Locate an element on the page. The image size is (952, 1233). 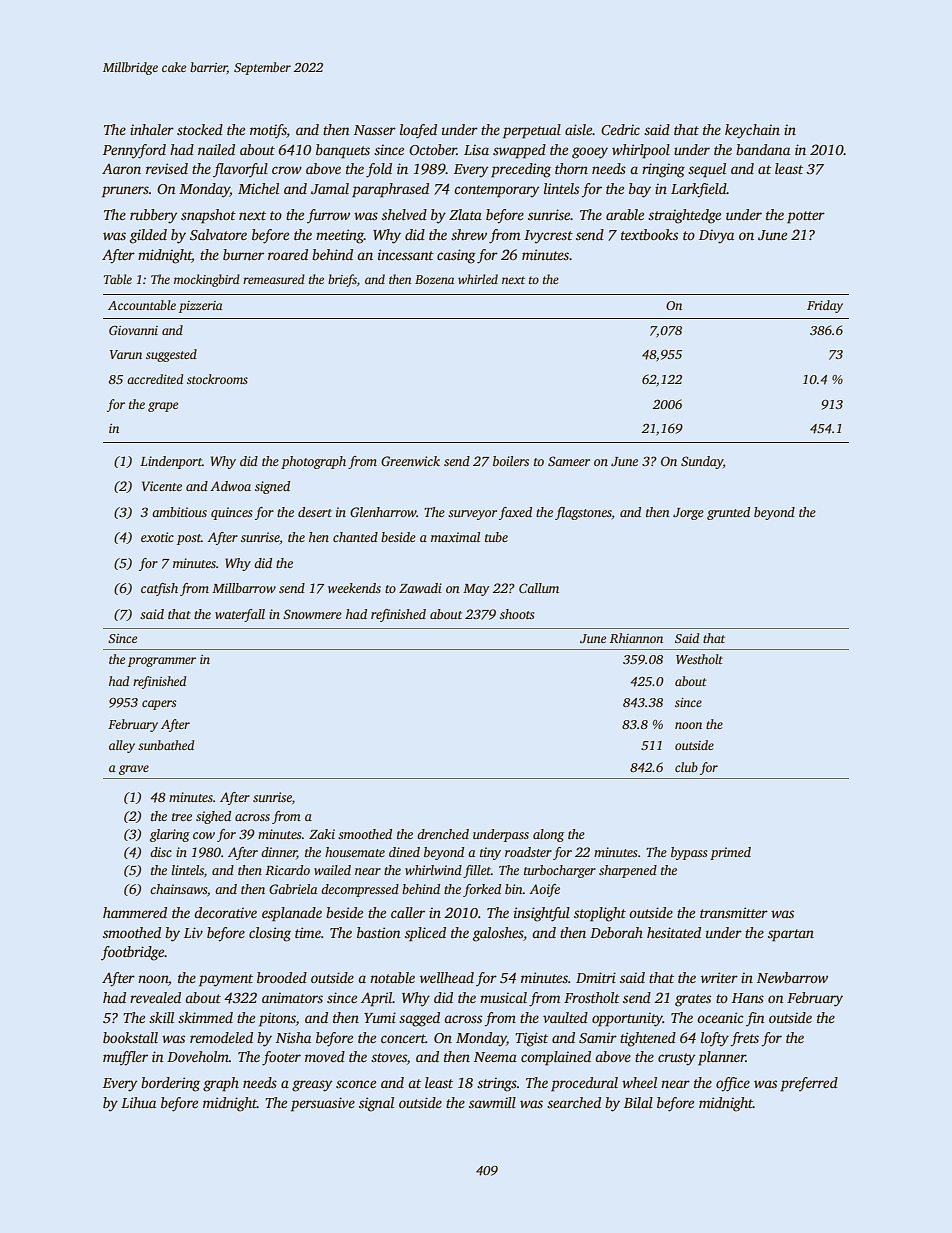
Lihua is located at coordinates (138, 1102).
